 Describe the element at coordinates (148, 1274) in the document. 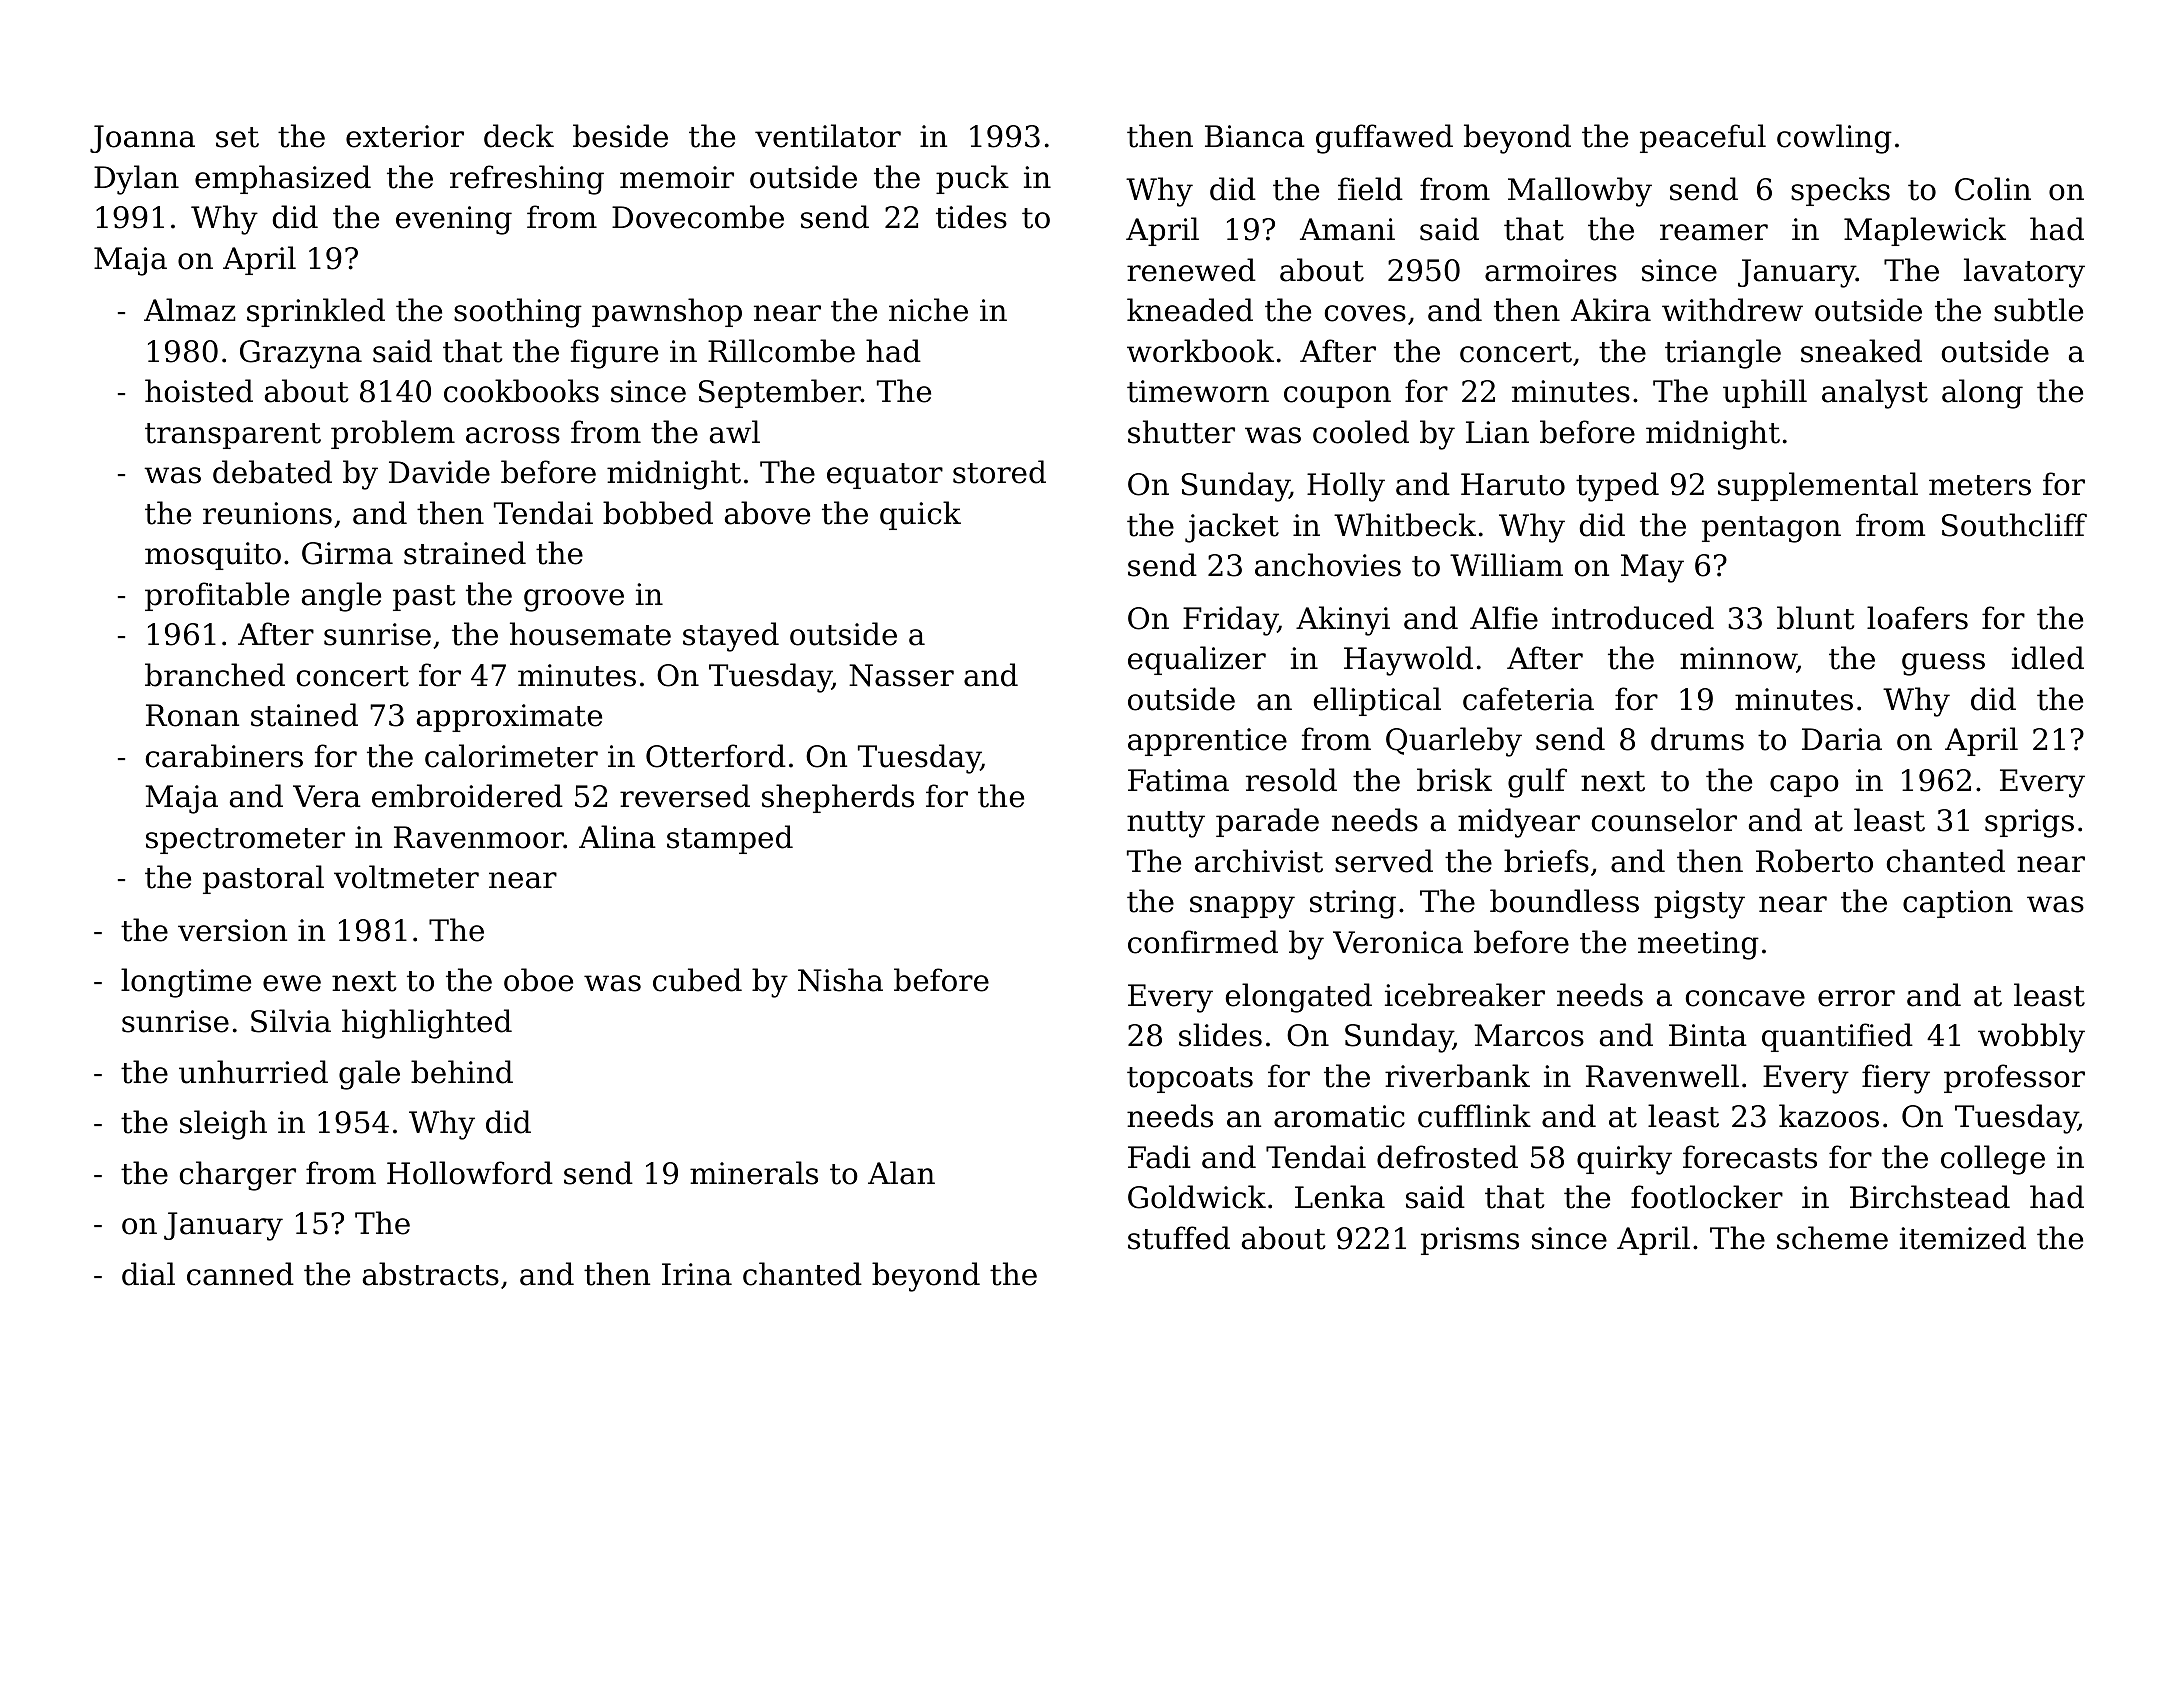

I see `dial` at that location.
